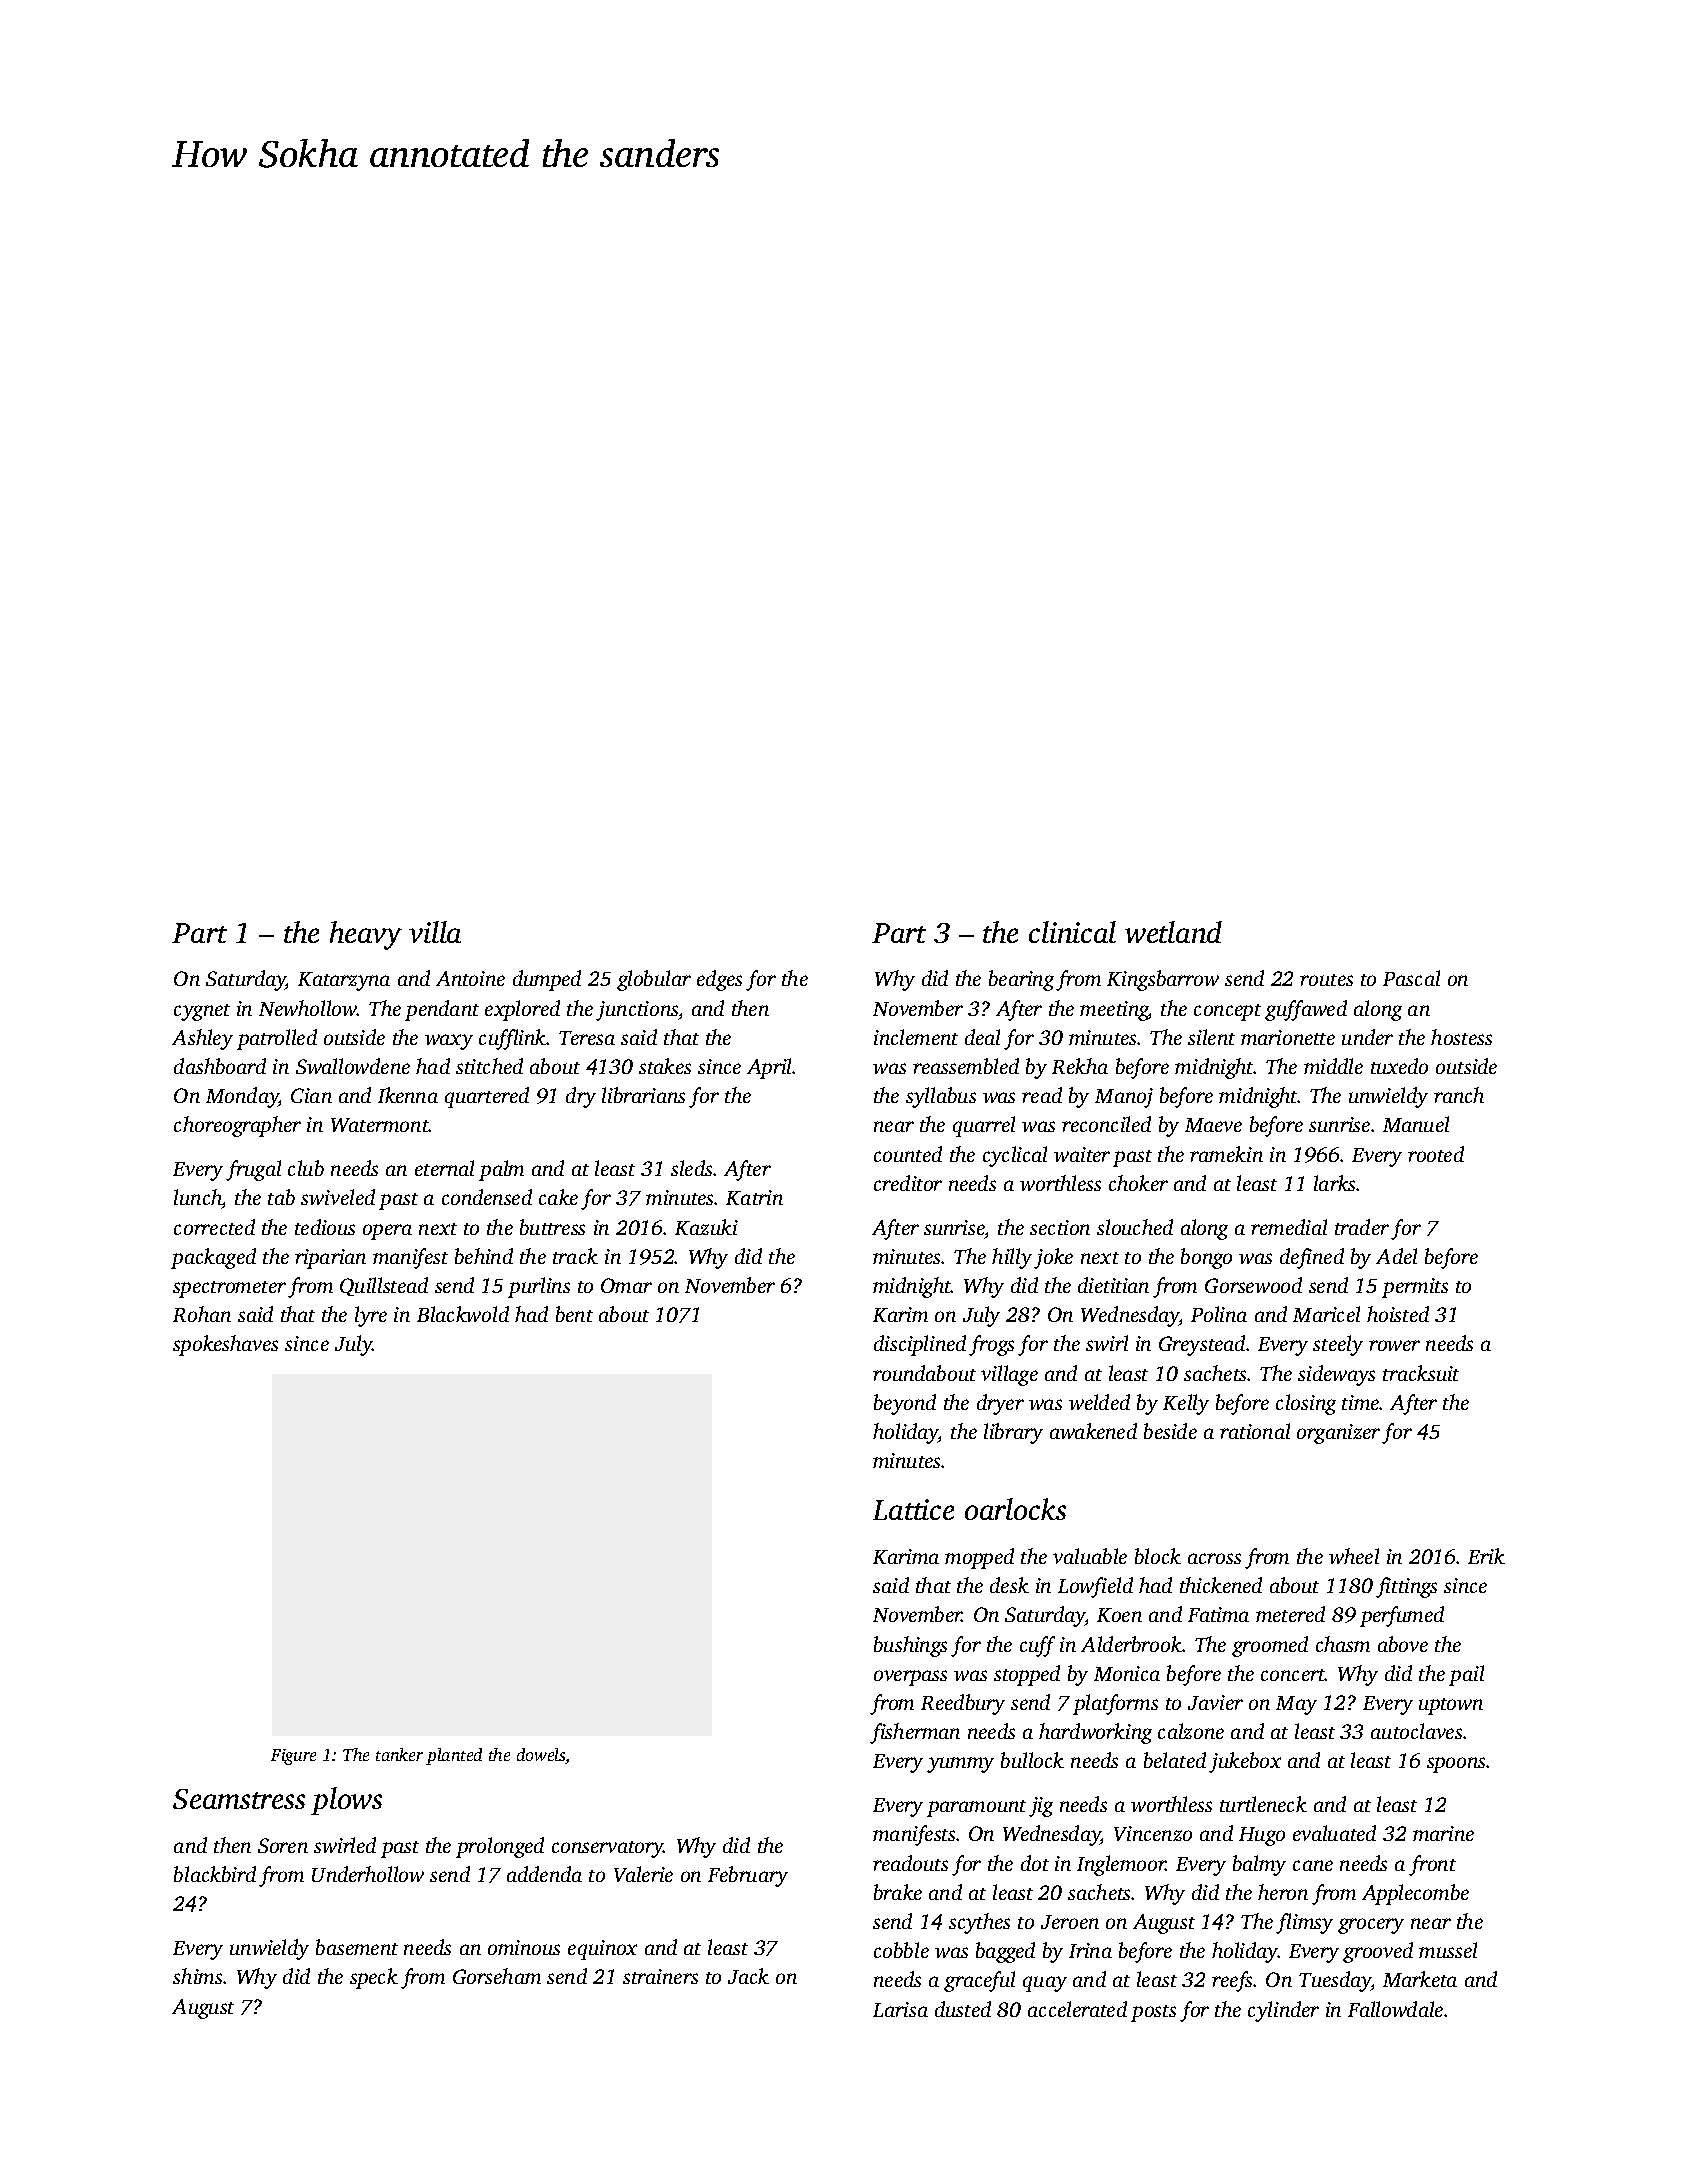 Image resolution: width=1683 pixels, height=2178 pixels. I want to click on front, so click(1432, 1865).
